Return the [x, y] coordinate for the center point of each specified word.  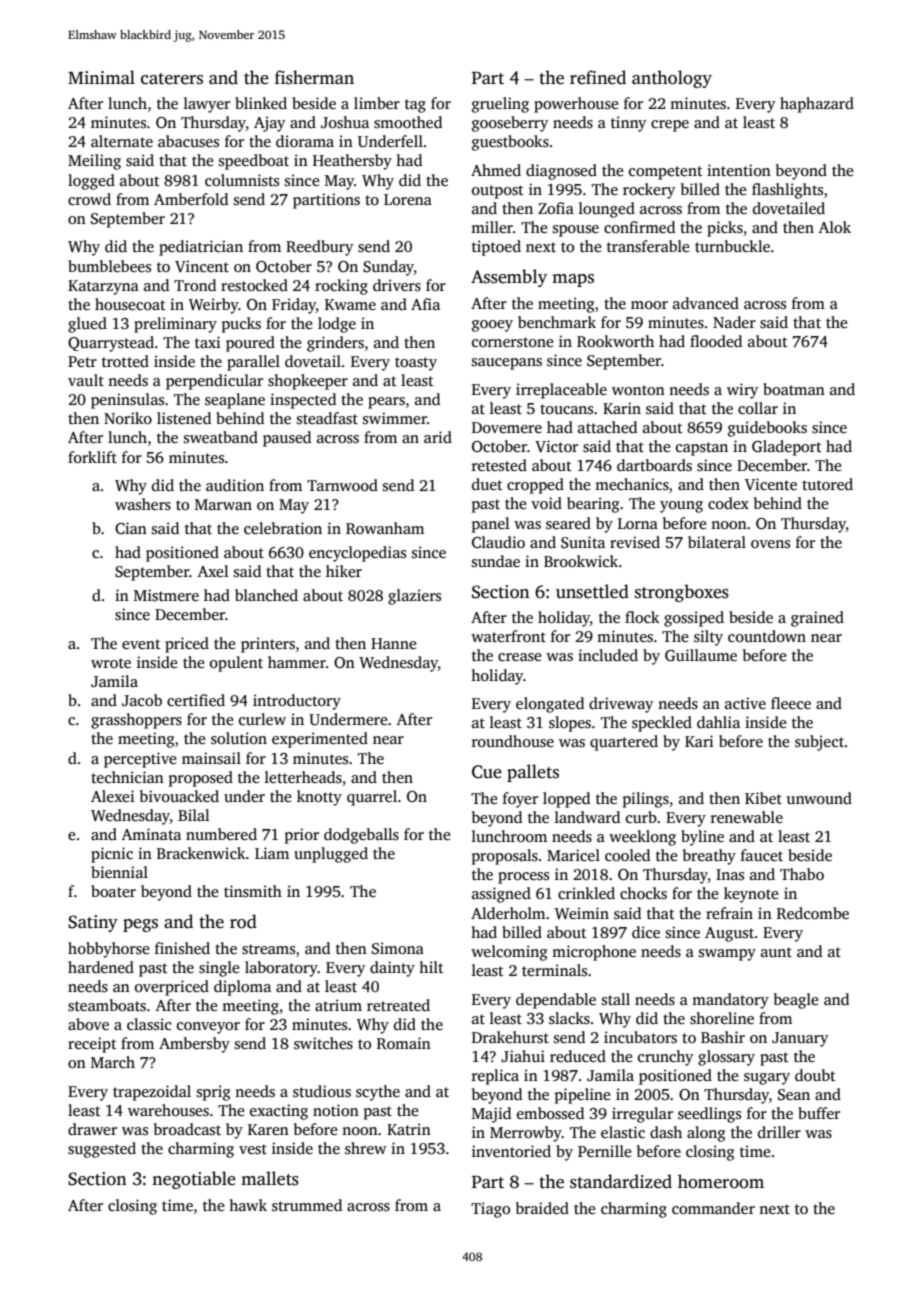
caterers [172, 79]
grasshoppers [136, 721]
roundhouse [513, 741]
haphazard [817, 105]
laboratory [281, 969]
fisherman [314, 77]
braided [542, 1208]
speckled [662, 724]
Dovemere [507, 427]
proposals [505, 857]
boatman [794, 389]
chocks [643, 893]
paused [287, 439]
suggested [102, 1150]
